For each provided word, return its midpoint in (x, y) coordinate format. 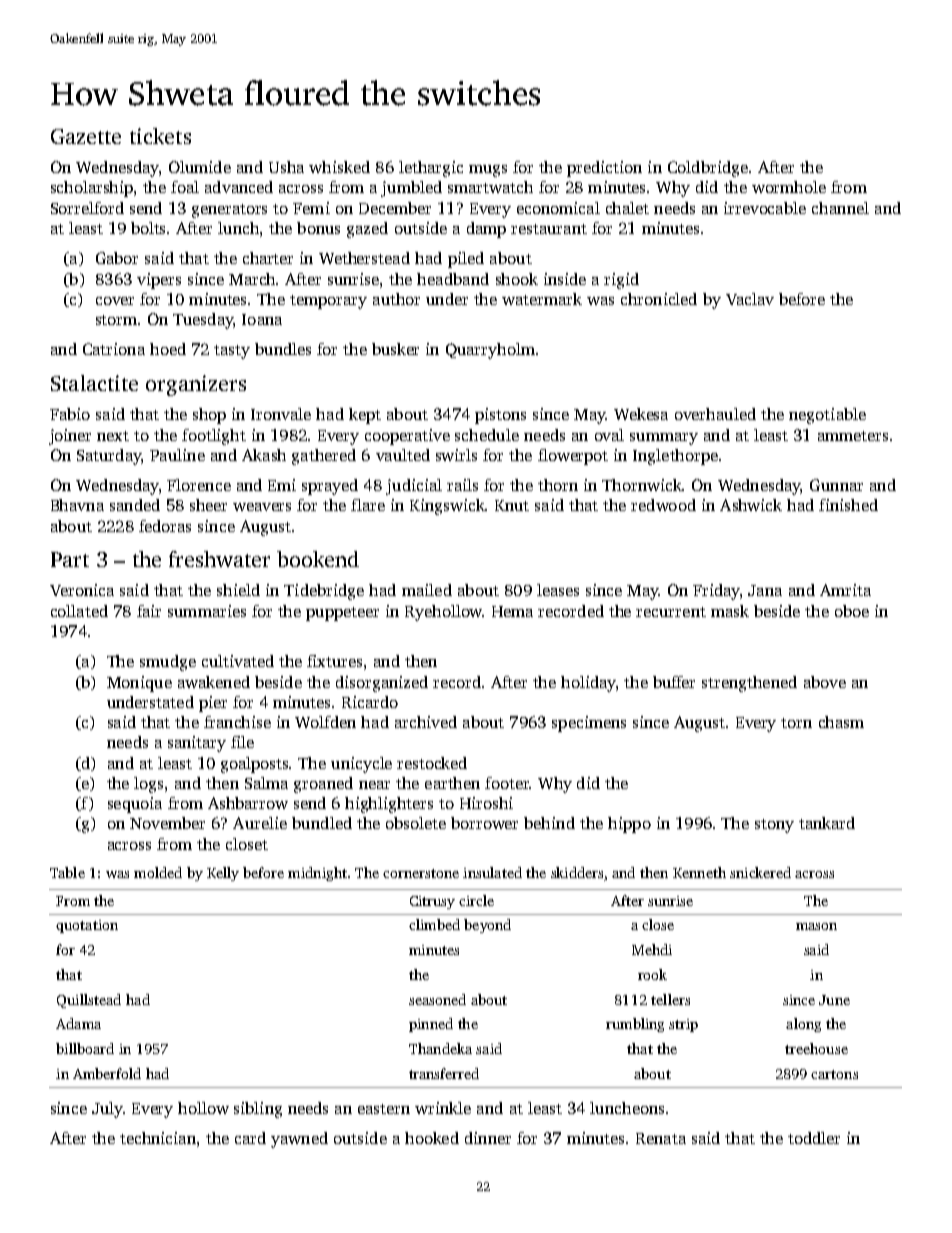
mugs (488, 171)
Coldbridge (708, 169)
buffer (674, 682)
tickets (160, 136)
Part (70, 559)
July (107, 1110)
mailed (427, 590)
